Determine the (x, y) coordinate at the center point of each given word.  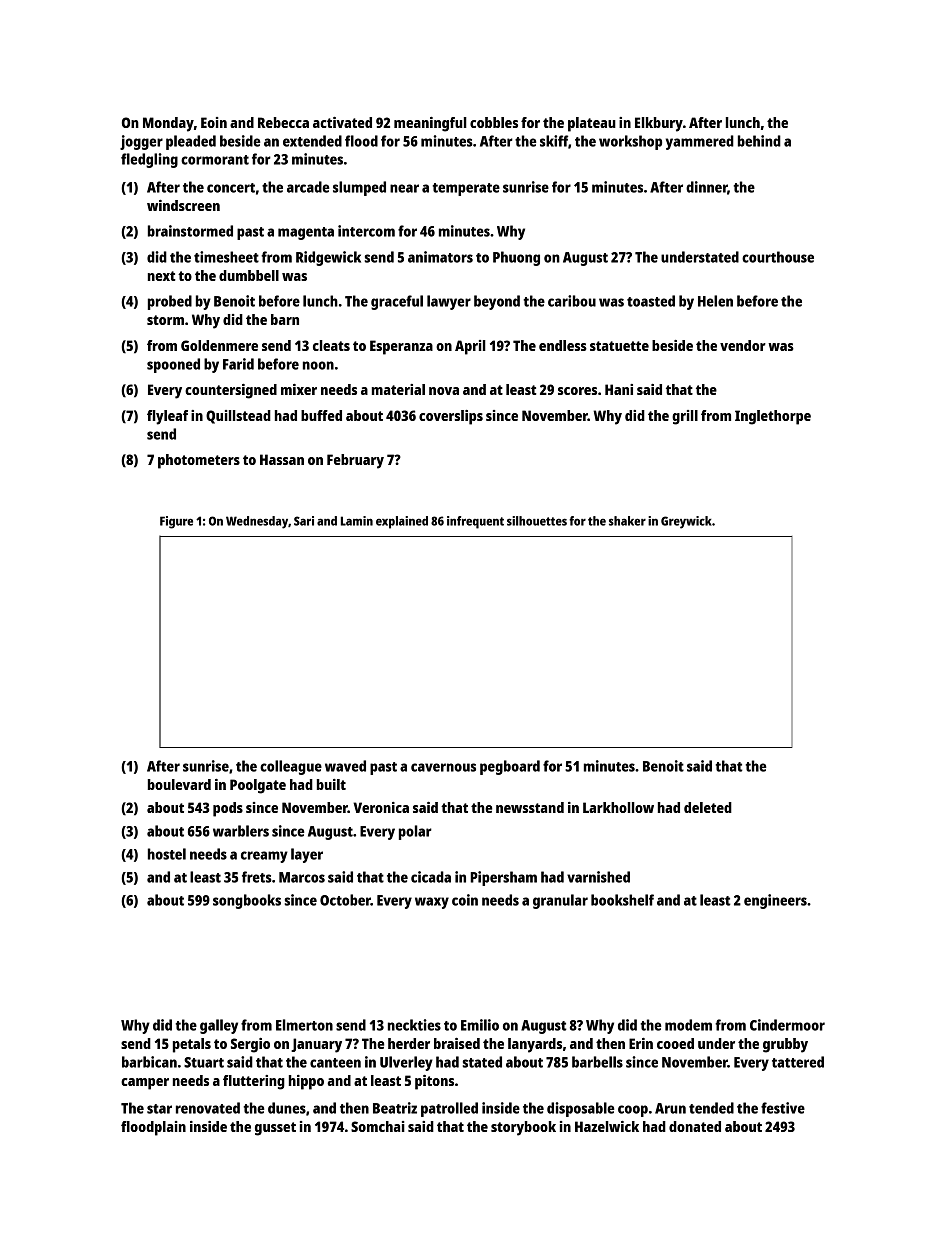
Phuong (516, 258)
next (162, 276)
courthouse (778, 257)
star (159, 1109)
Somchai (378, 1126)
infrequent (475, 522)
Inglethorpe (773, 417)
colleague (291, 767)
